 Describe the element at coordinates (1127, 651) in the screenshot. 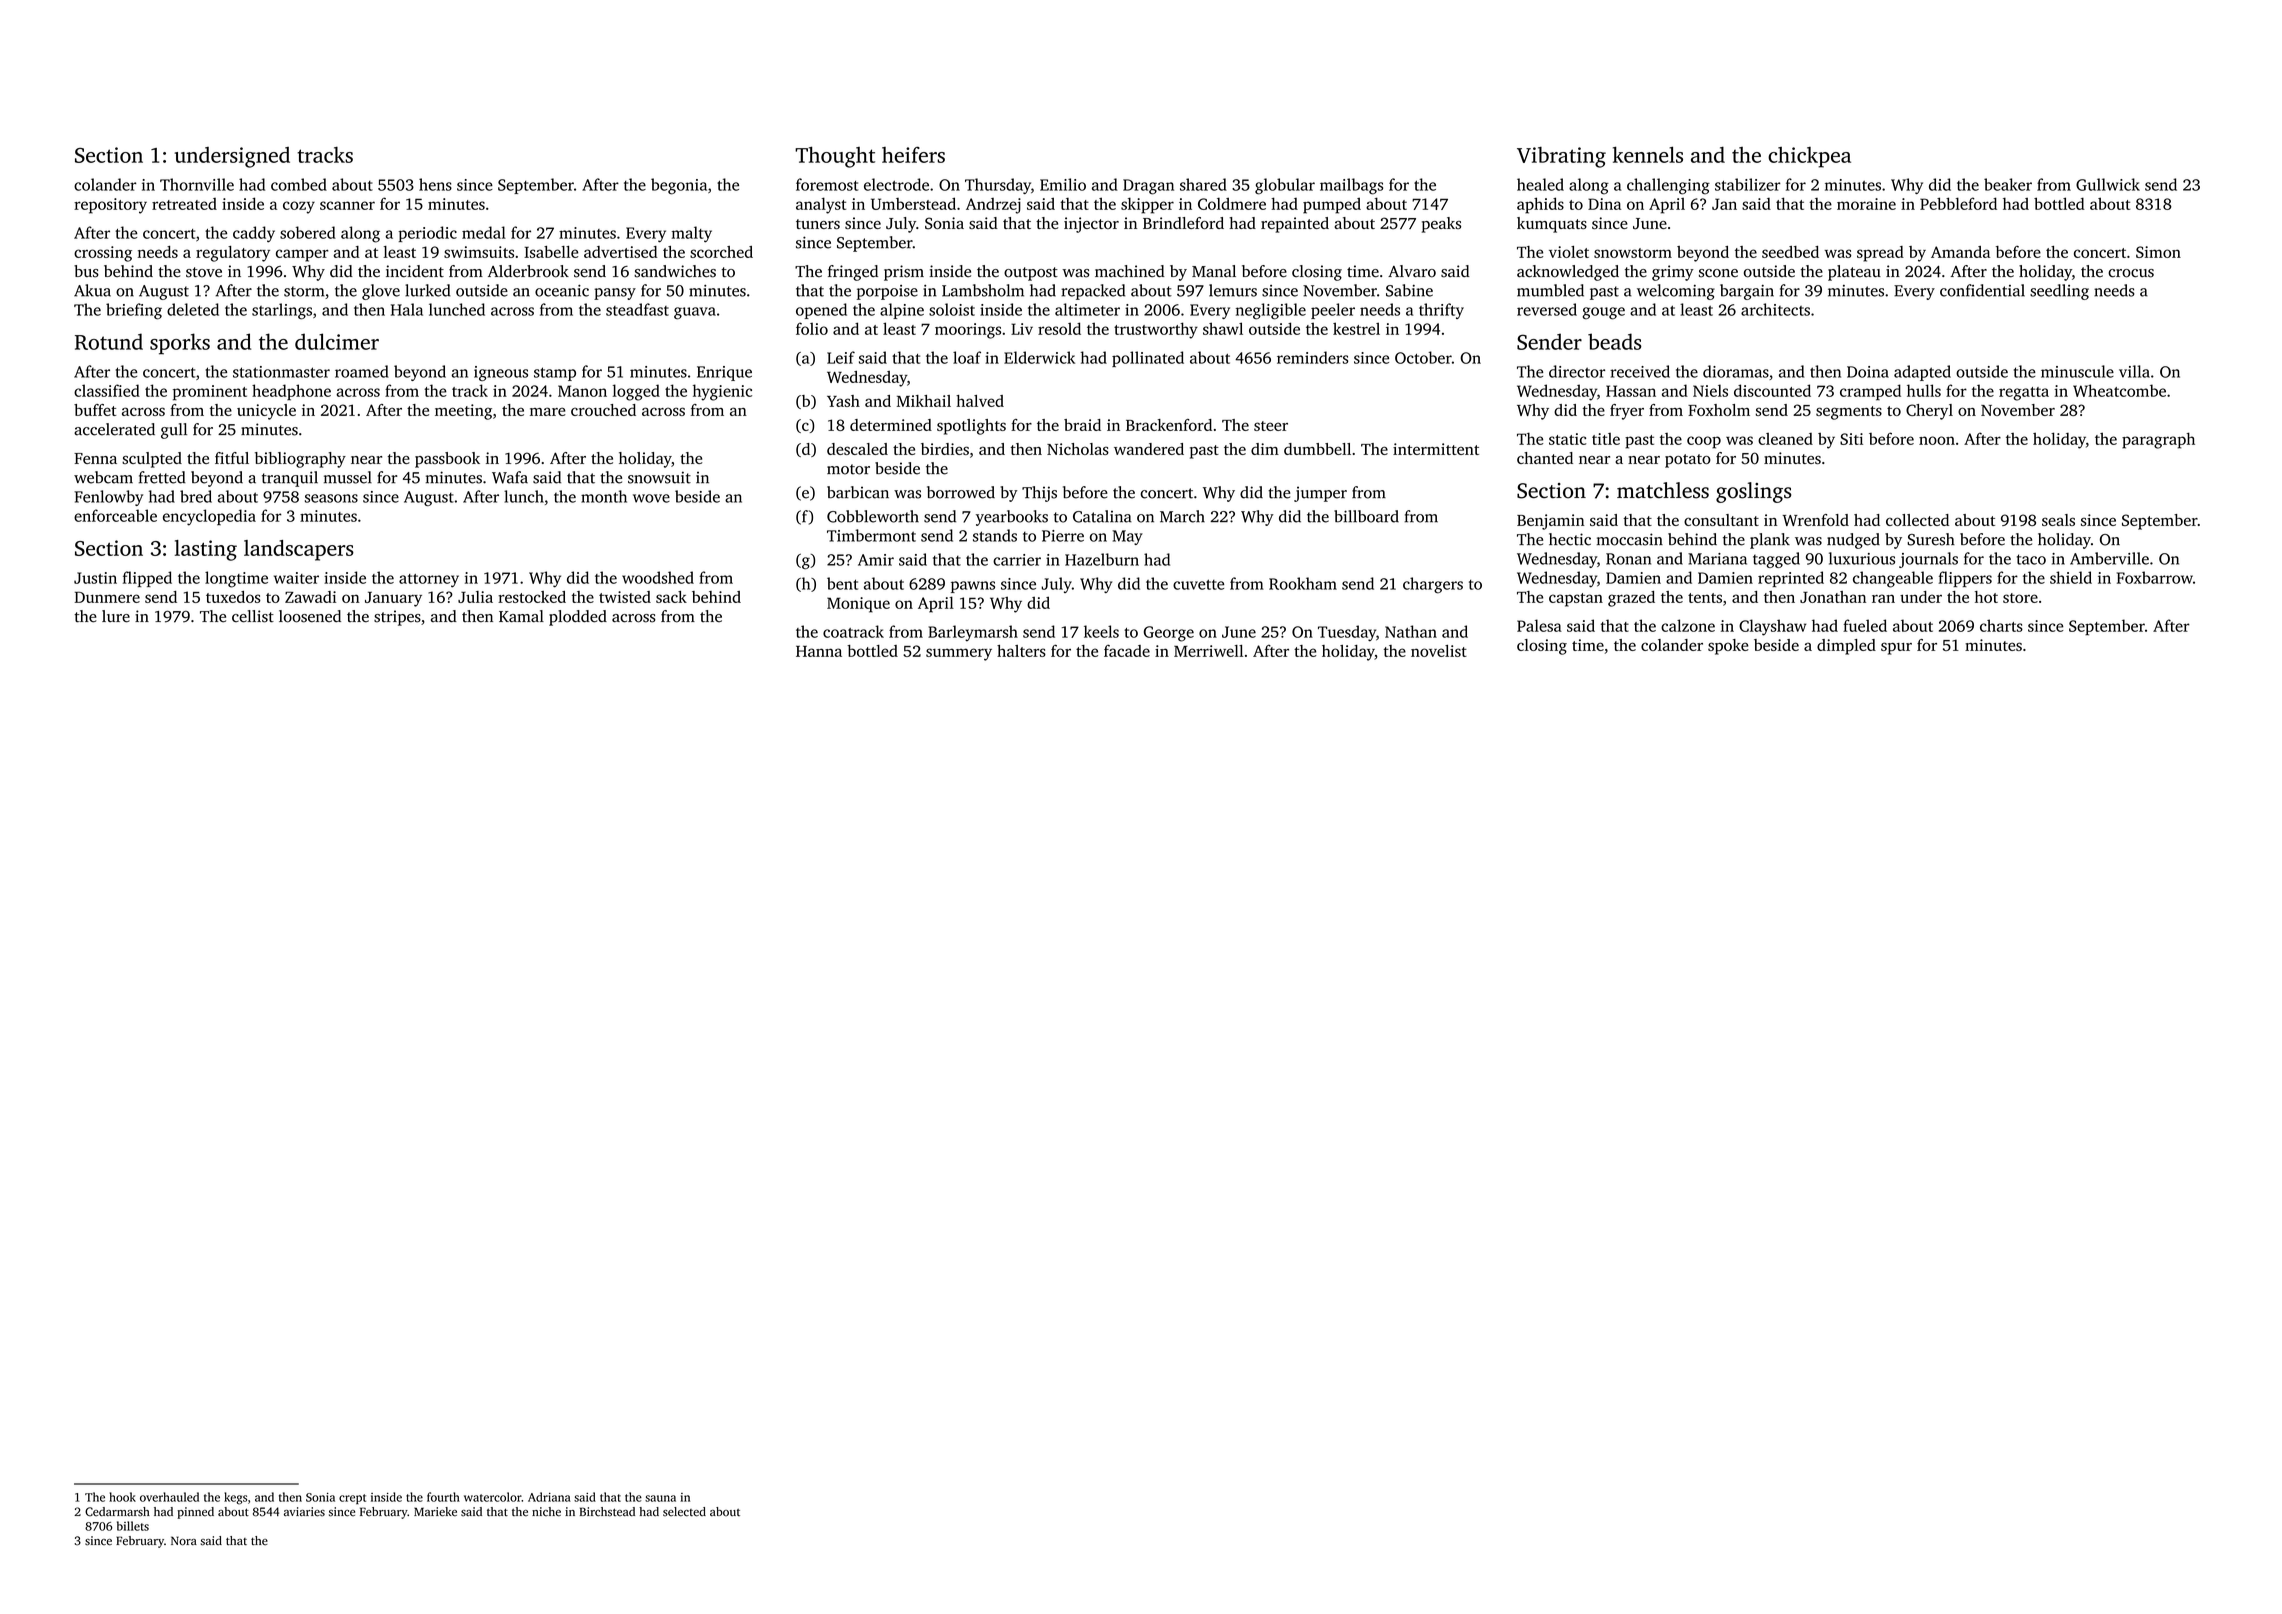

I see `facade` at that location.
